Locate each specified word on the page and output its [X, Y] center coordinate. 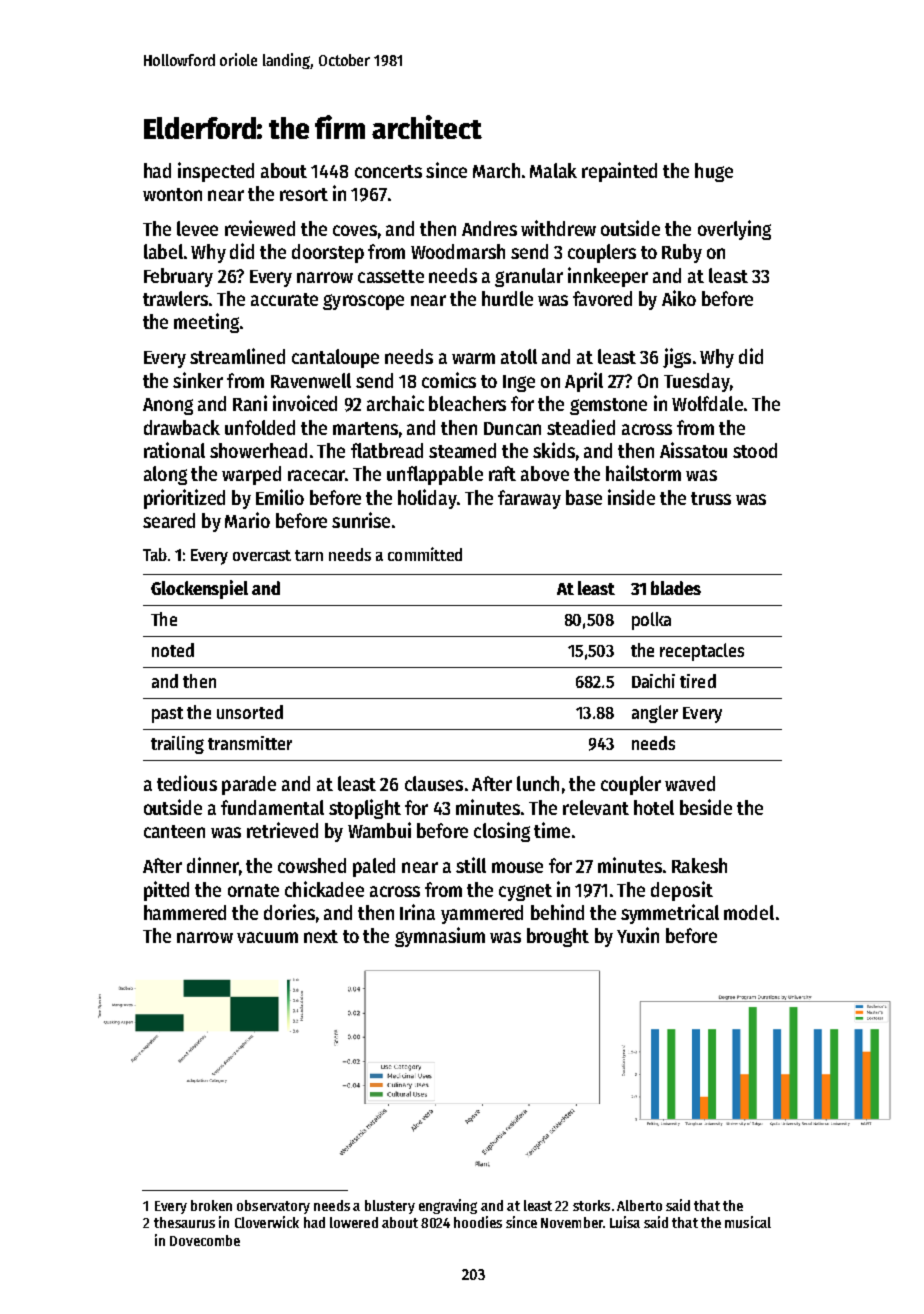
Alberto [639, 1205]
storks [591, 1205]
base [584, 497]
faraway [529, 499]
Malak [553, 170]
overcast [262, 555]
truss [711, 498]
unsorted [250, 712]
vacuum [267, 937]
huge [714, 172]
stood [755, 450]
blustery [390, 1207]
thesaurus [184, 1222]
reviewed [260, 228]
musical [748, 1222]
